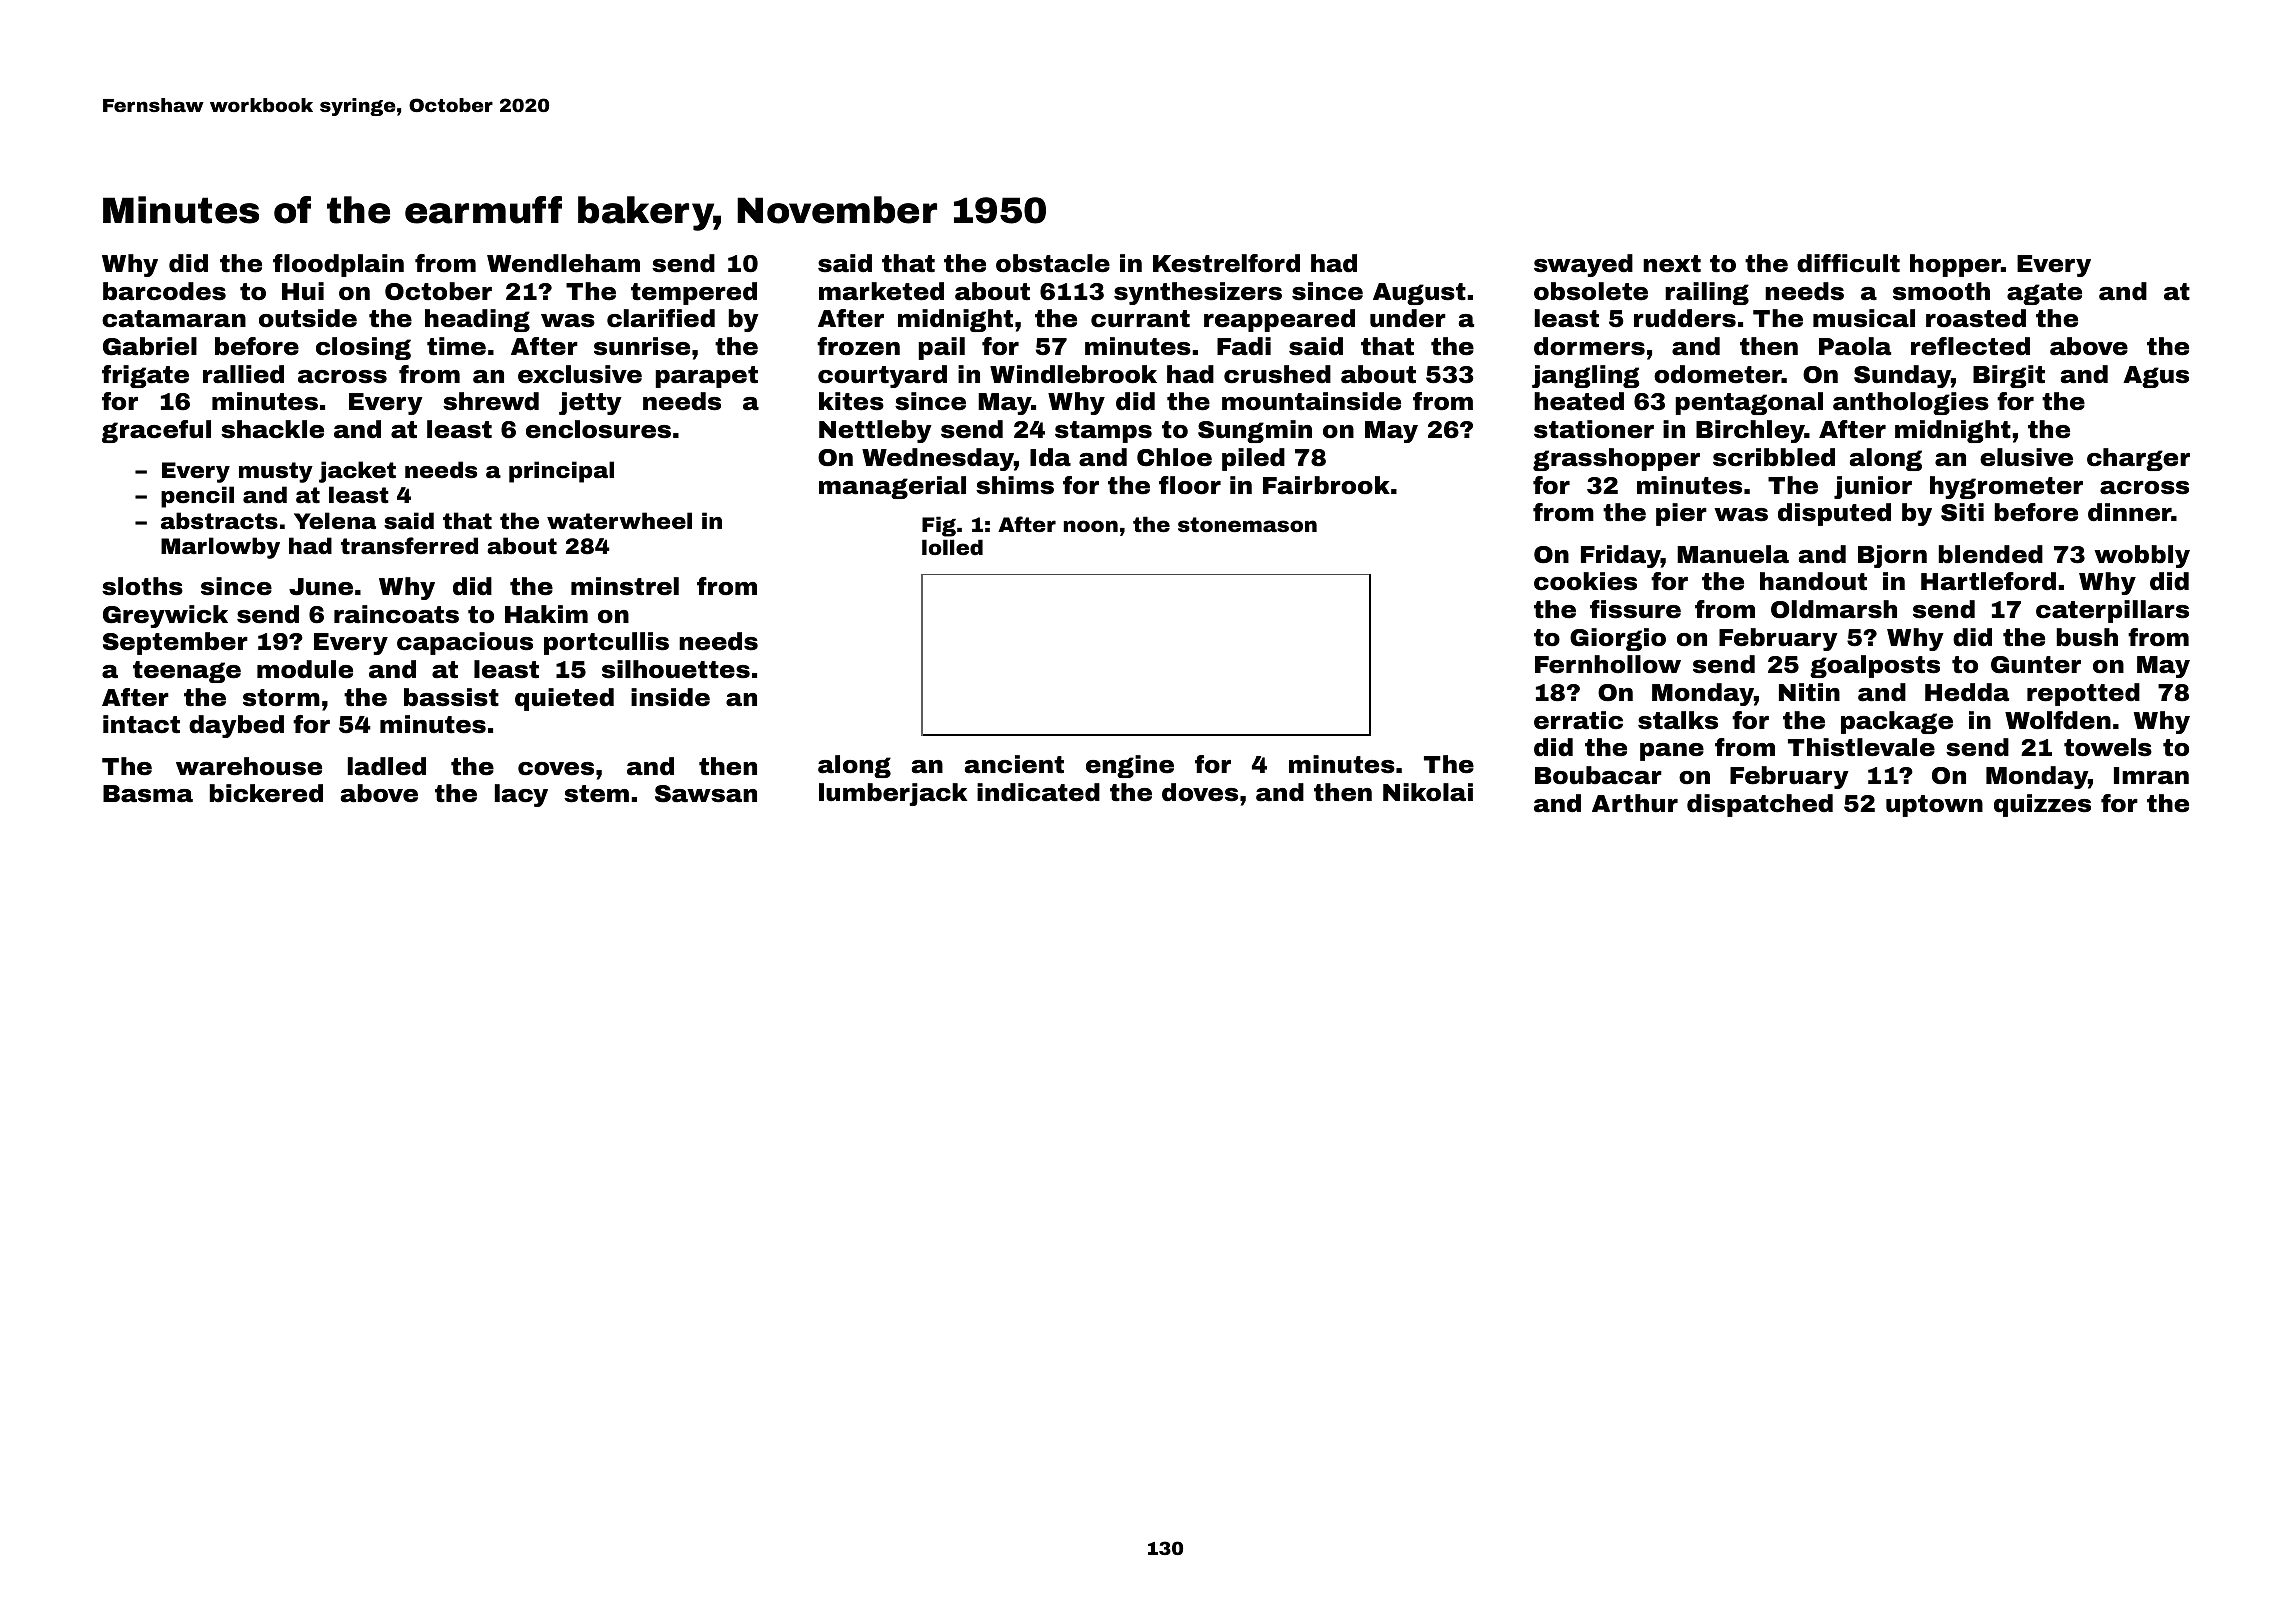 The height and width of the screenshot is (1620, 2292). I want to click on charger, so click(2138, 459).
